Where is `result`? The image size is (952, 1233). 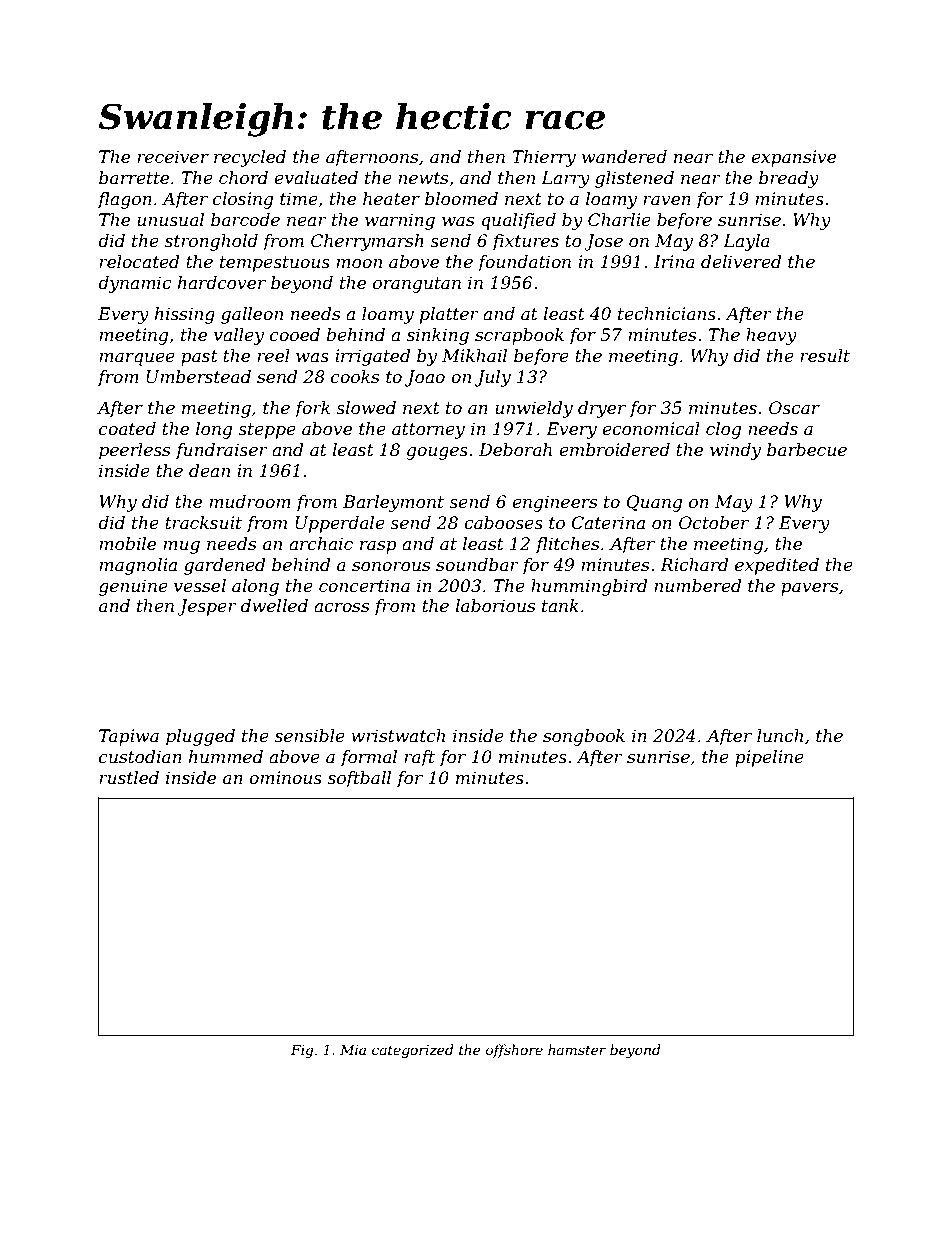 result is located at coordinates (825, 355).
